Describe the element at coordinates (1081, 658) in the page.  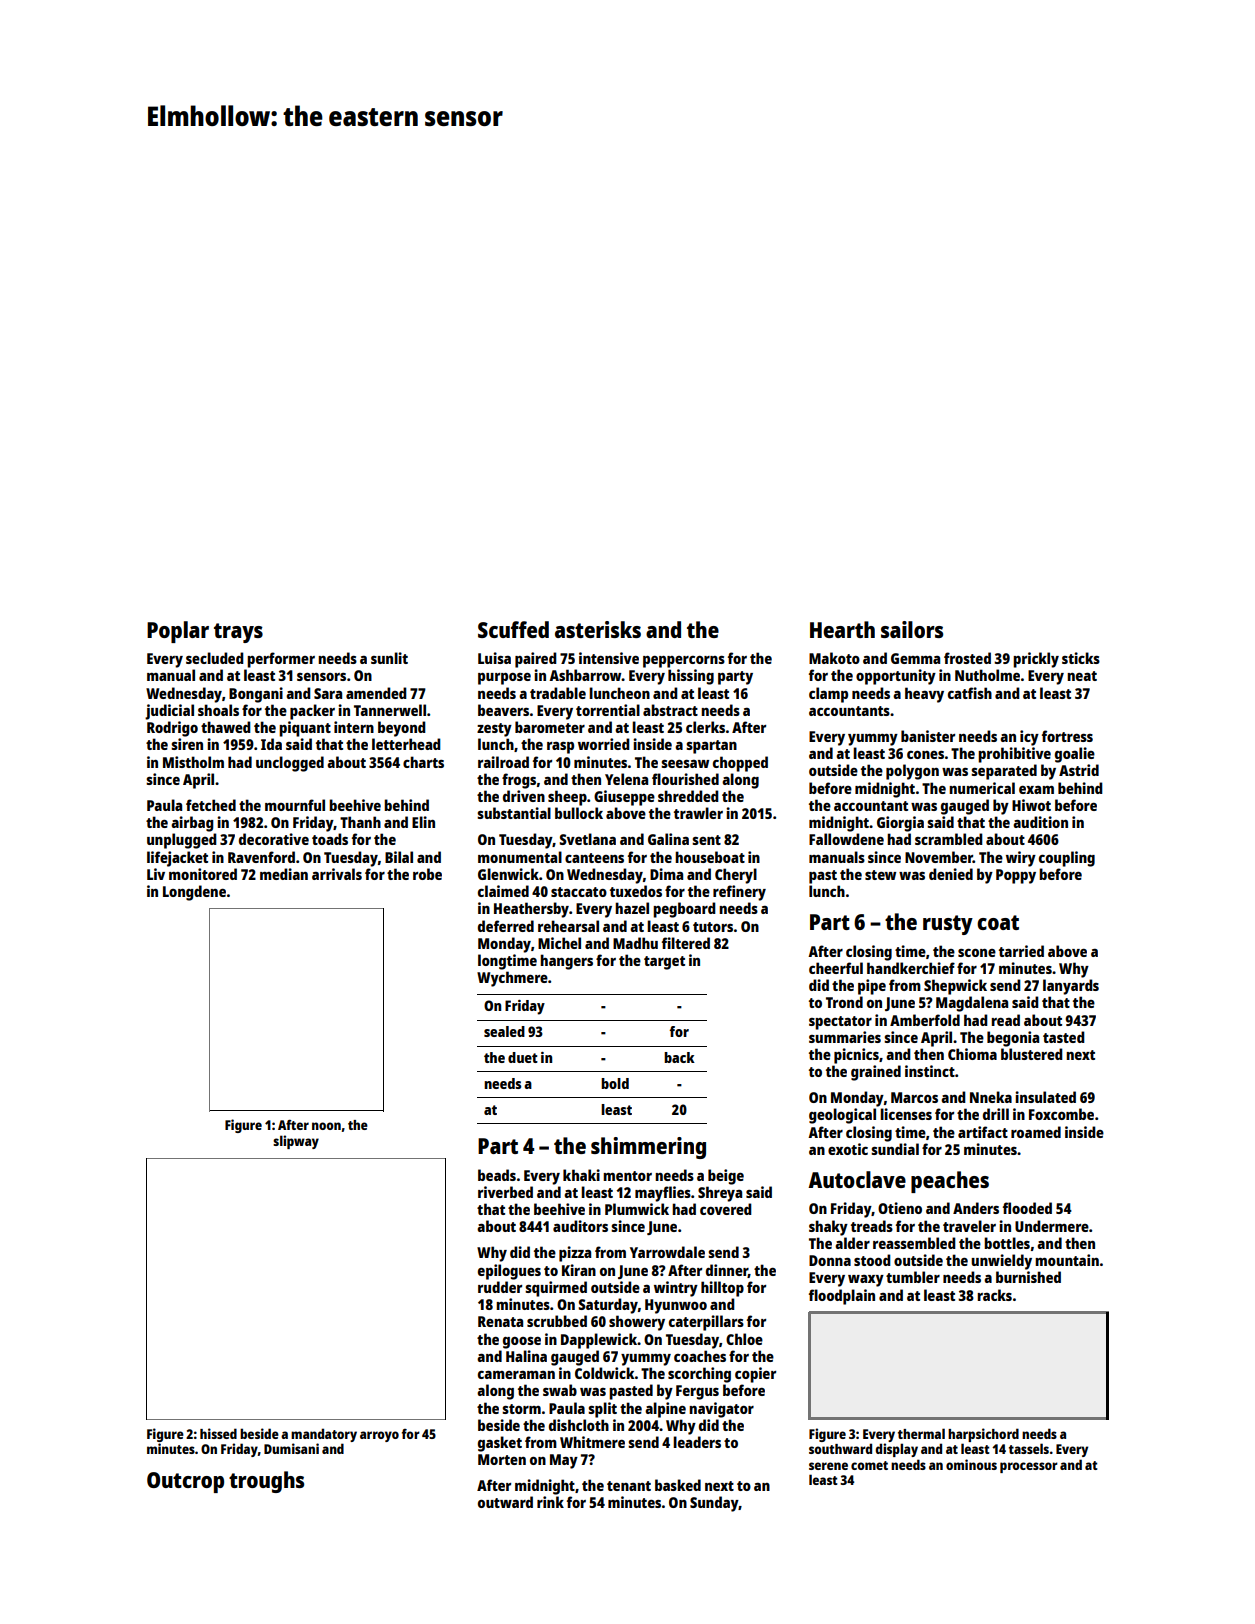
I see `sticks` at that location.
